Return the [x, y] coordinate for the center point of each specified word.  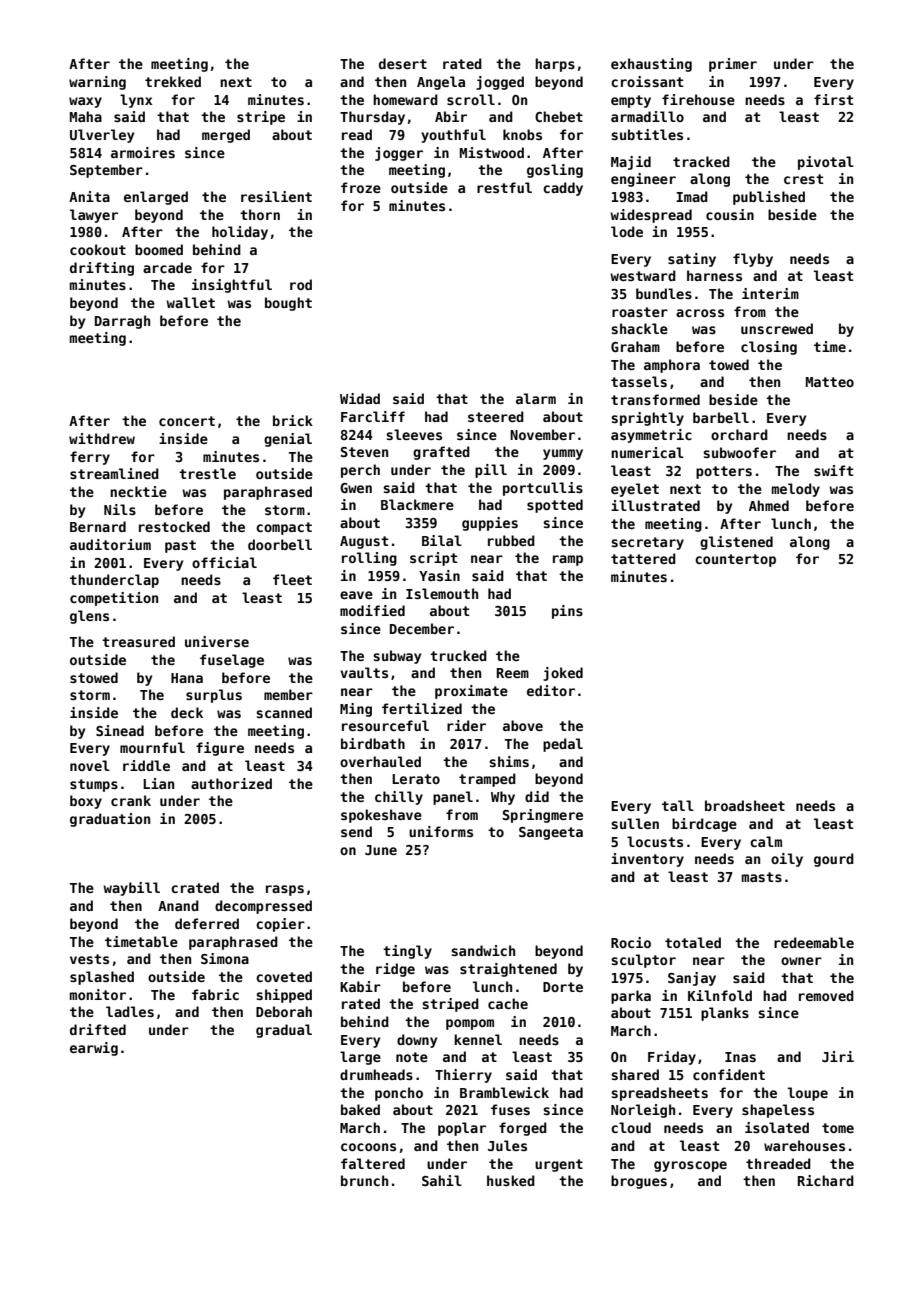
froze [361, 187]
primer [733, 65]
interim [770, 293]
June [381, 850]
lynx [136, 101]
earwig [94, 1049]
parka [631, 997]
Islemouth [442, 593]
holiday [240, 233]
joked [563, 674]
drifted [98, 1029]
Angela [441, 83]
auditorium [110, 544]
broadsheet [745, 805]
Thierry [463, 1076]
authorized [231, 783]
